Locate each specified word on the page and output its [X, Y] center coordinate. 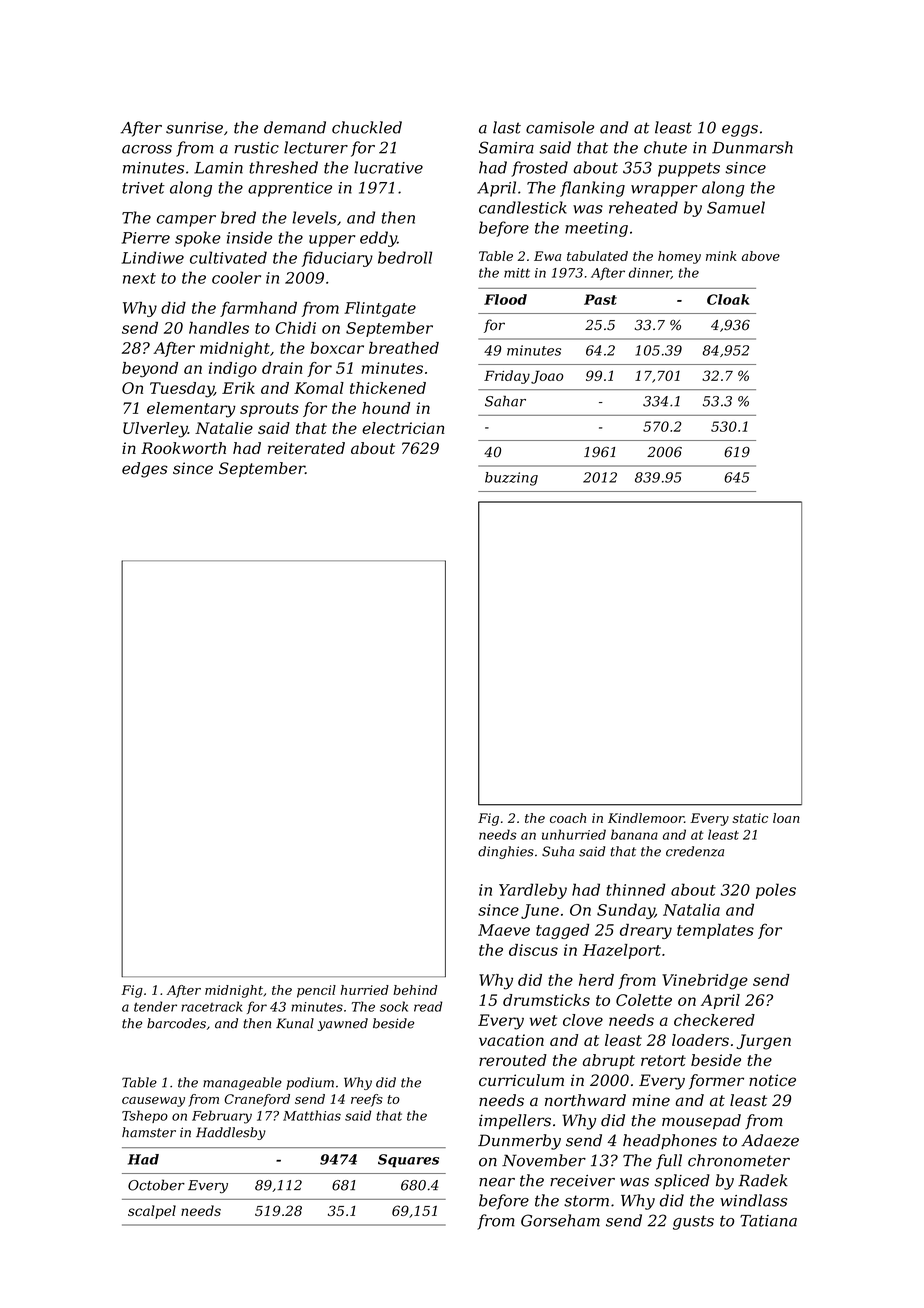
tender [155, 1006]
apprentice [290, 189]
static [750, 818]
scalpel [152, 1212]
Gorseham [560, 1220]
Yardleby [533, 891]
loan [786, 818]
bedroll [405, 257]
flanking [592, 189]
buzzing [511, 479]
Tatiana [768, 1221]
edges [144, 470]
